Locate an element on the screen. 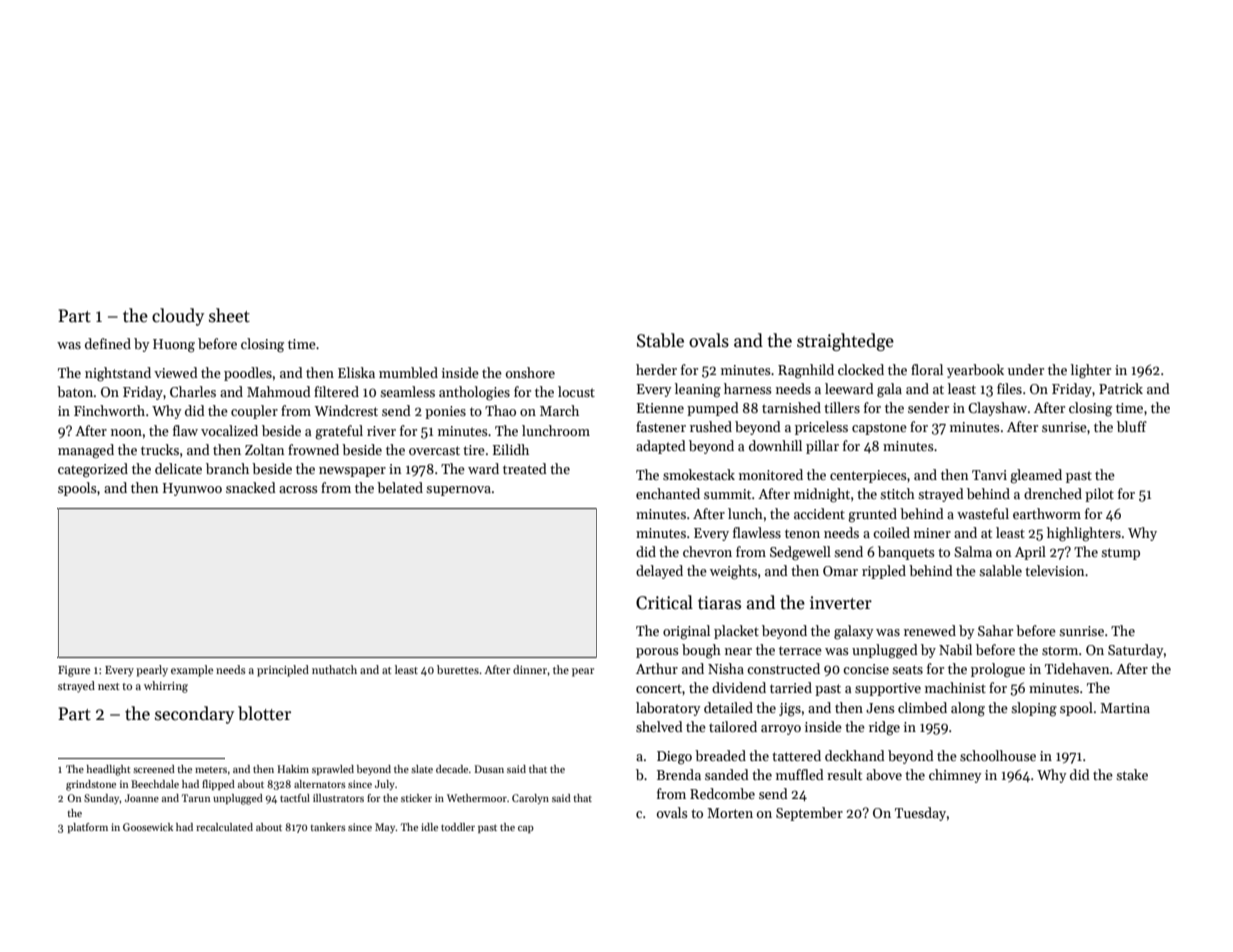  straightedge is located at coordinates (845, 342).
